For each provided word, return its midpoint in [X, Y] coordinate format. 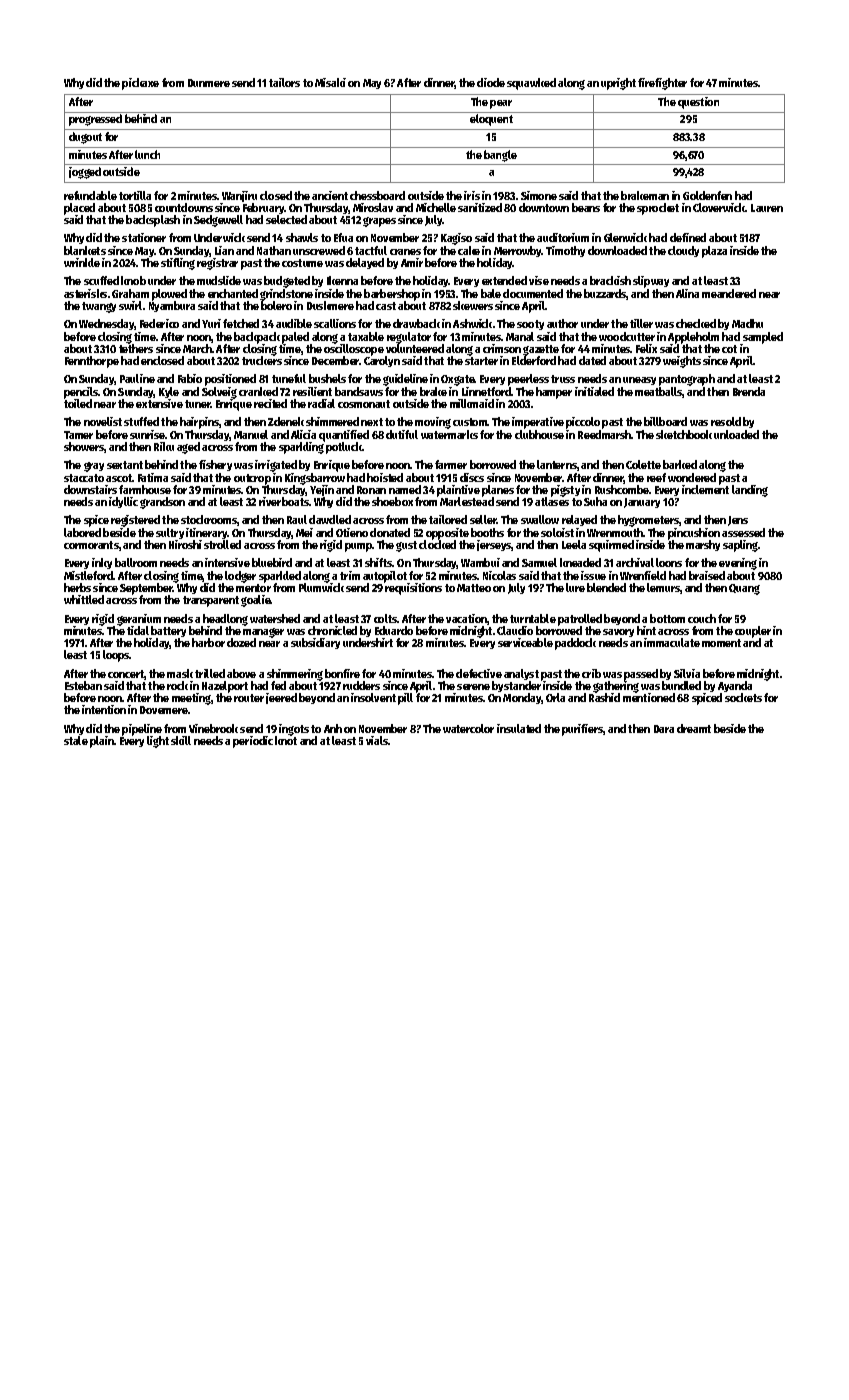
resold [726, 421]
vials [377, 740]
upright [618, 84]
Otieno [352, 532]
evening [738, 564]
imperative [538, 423]
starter [481, 361]
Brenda [749, 391]
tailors [284, 82]
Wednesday [107, 324]
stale [76, 740]
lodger [240, 577]
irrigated [276, 466]
